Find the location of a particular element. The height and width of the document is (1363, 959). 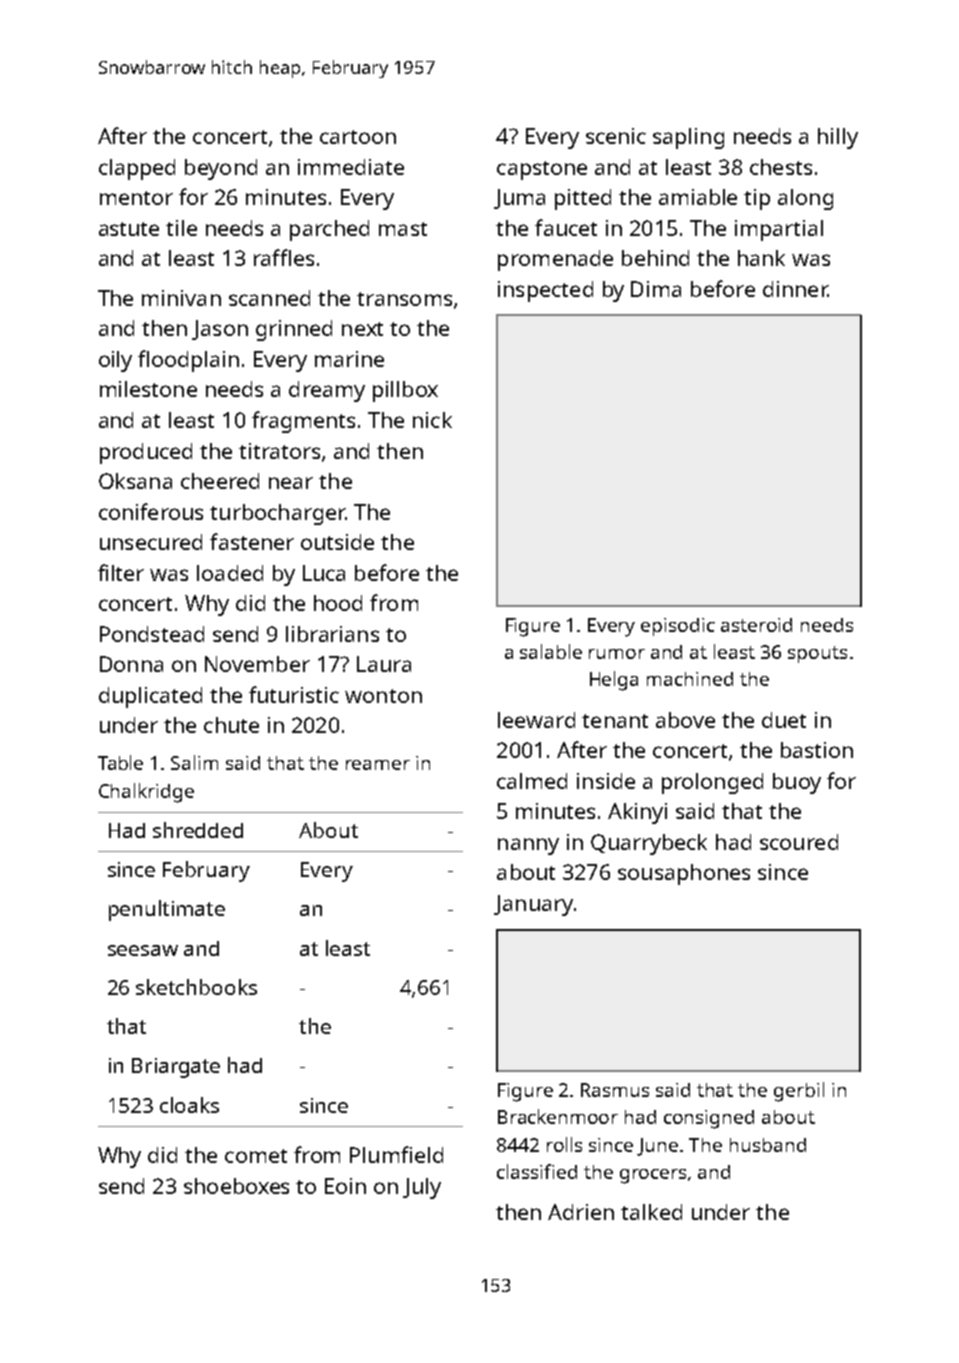

husband is located at coordinates (768, 1145).
